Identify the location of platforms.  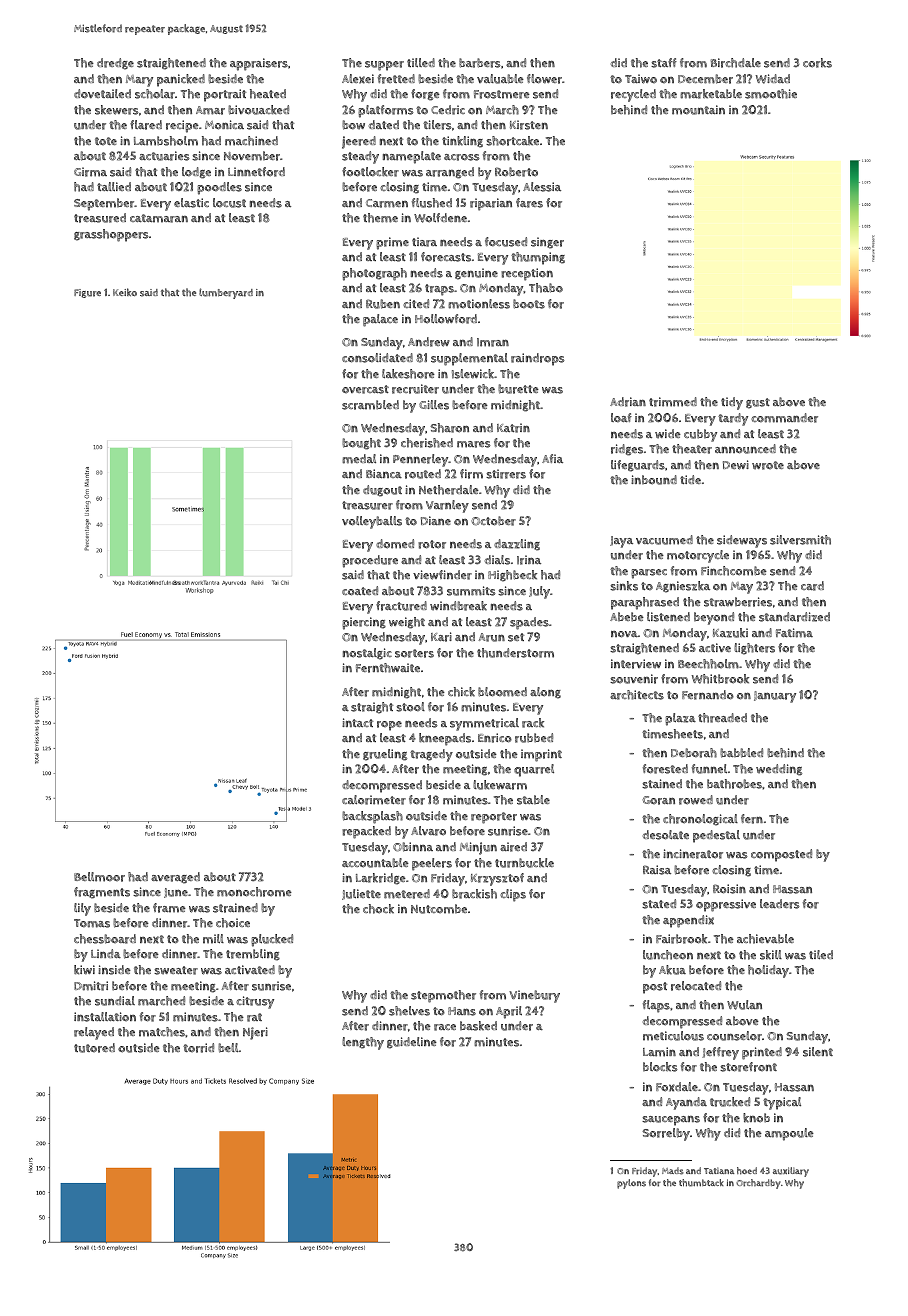
(386, 111).
